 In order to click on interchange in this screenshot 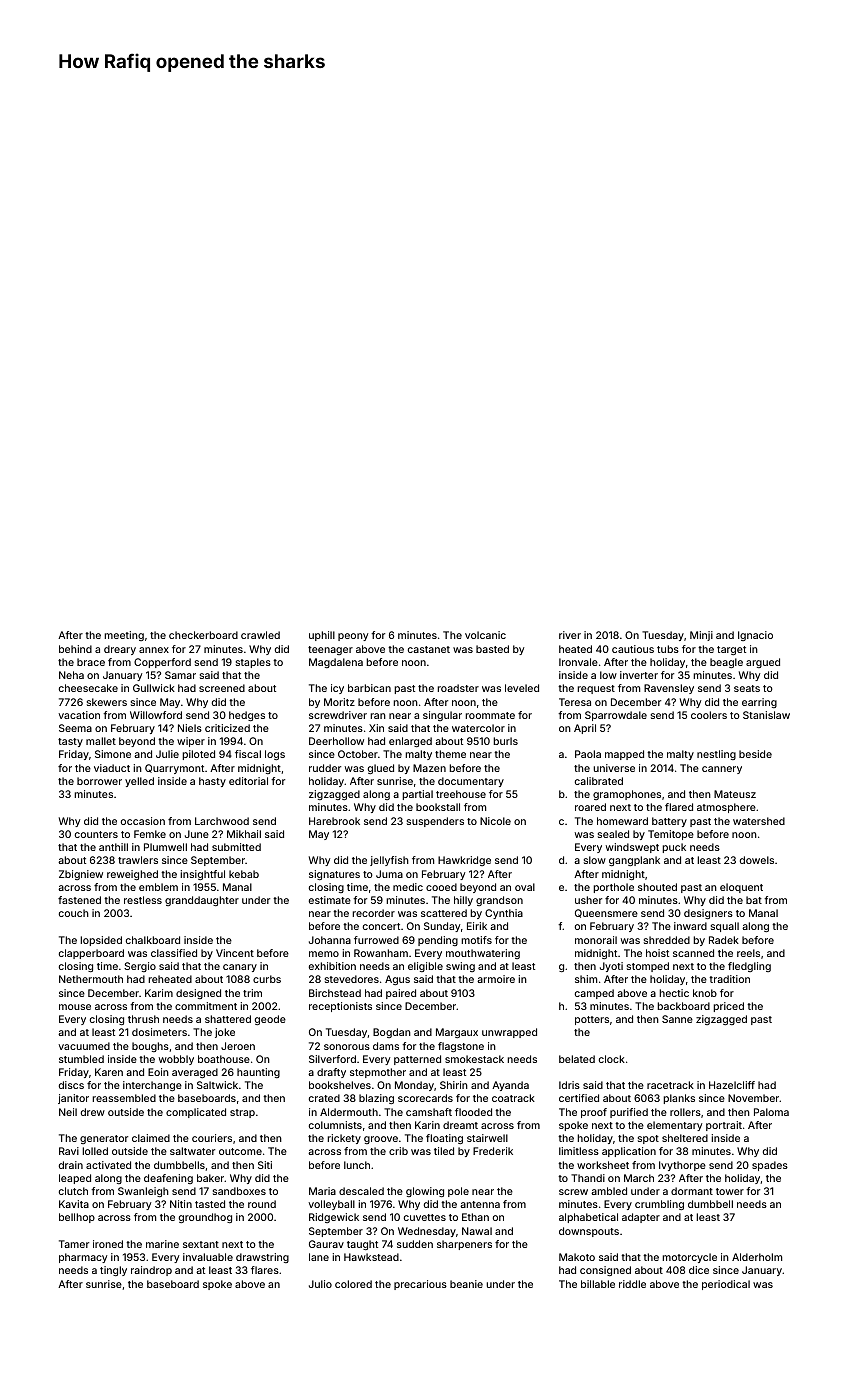, I will do `click(152, 1086)`.
